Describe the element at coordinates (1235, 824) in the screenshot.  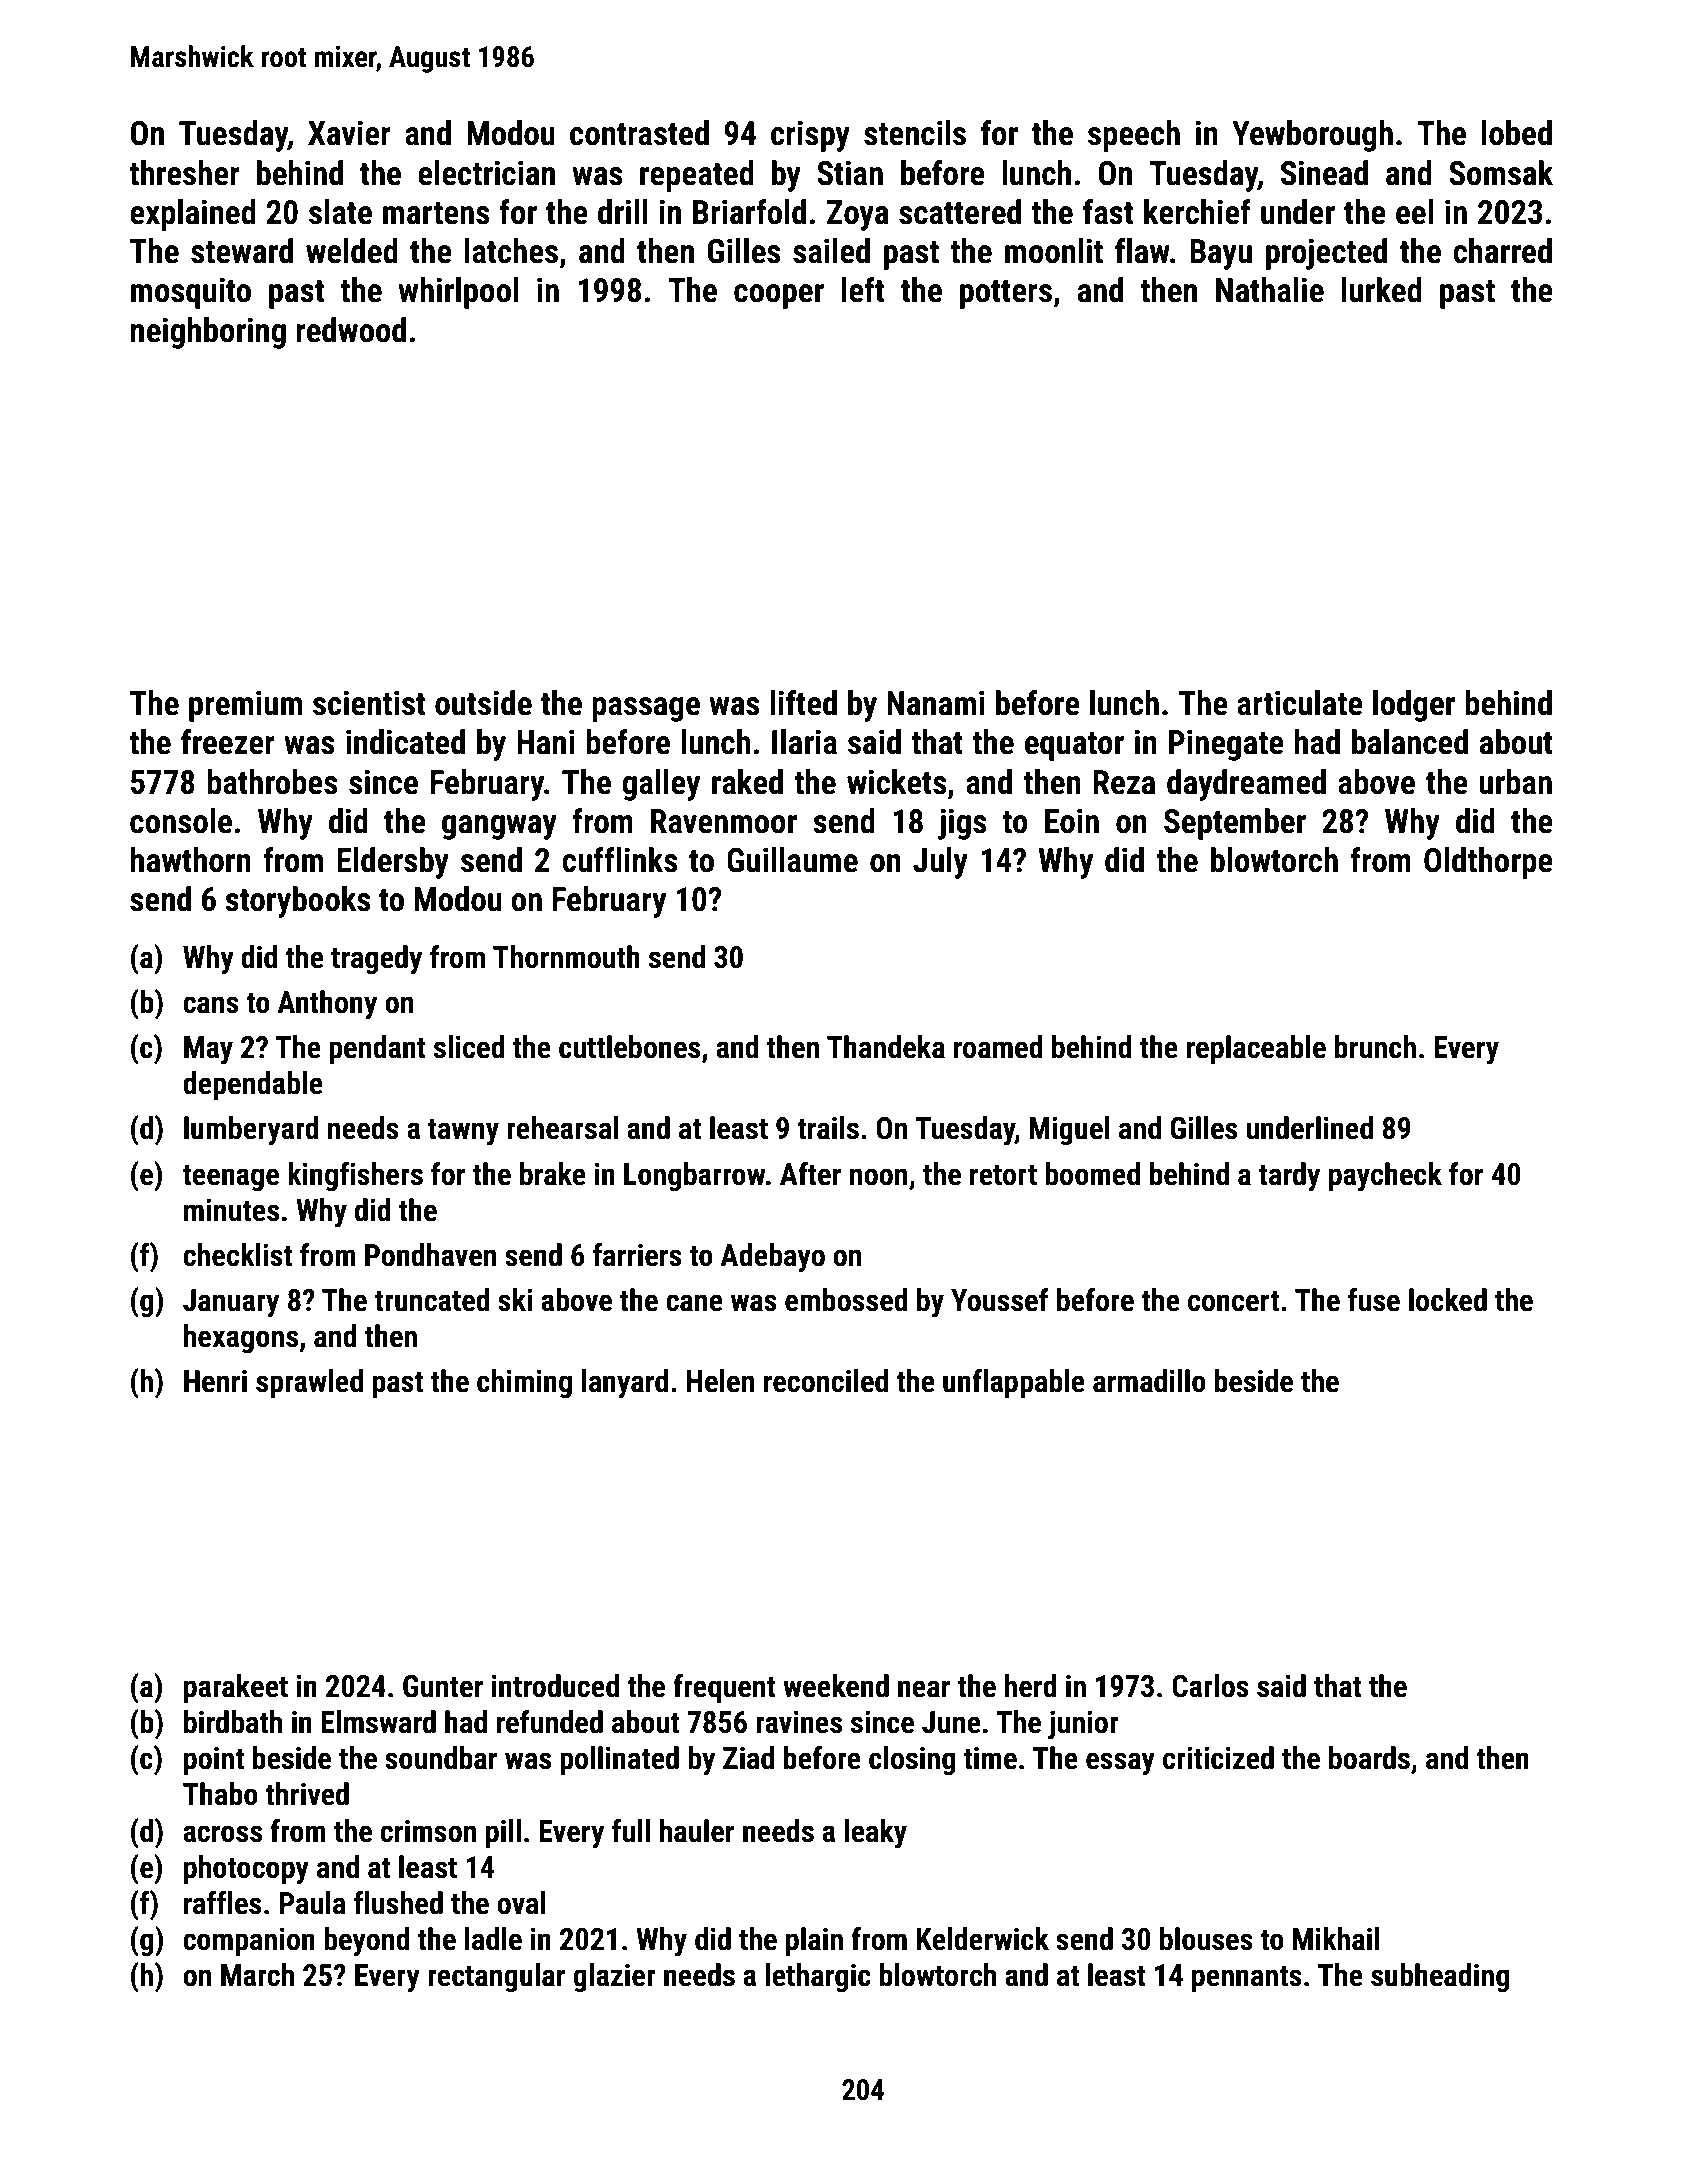
I see `September` at that location.
